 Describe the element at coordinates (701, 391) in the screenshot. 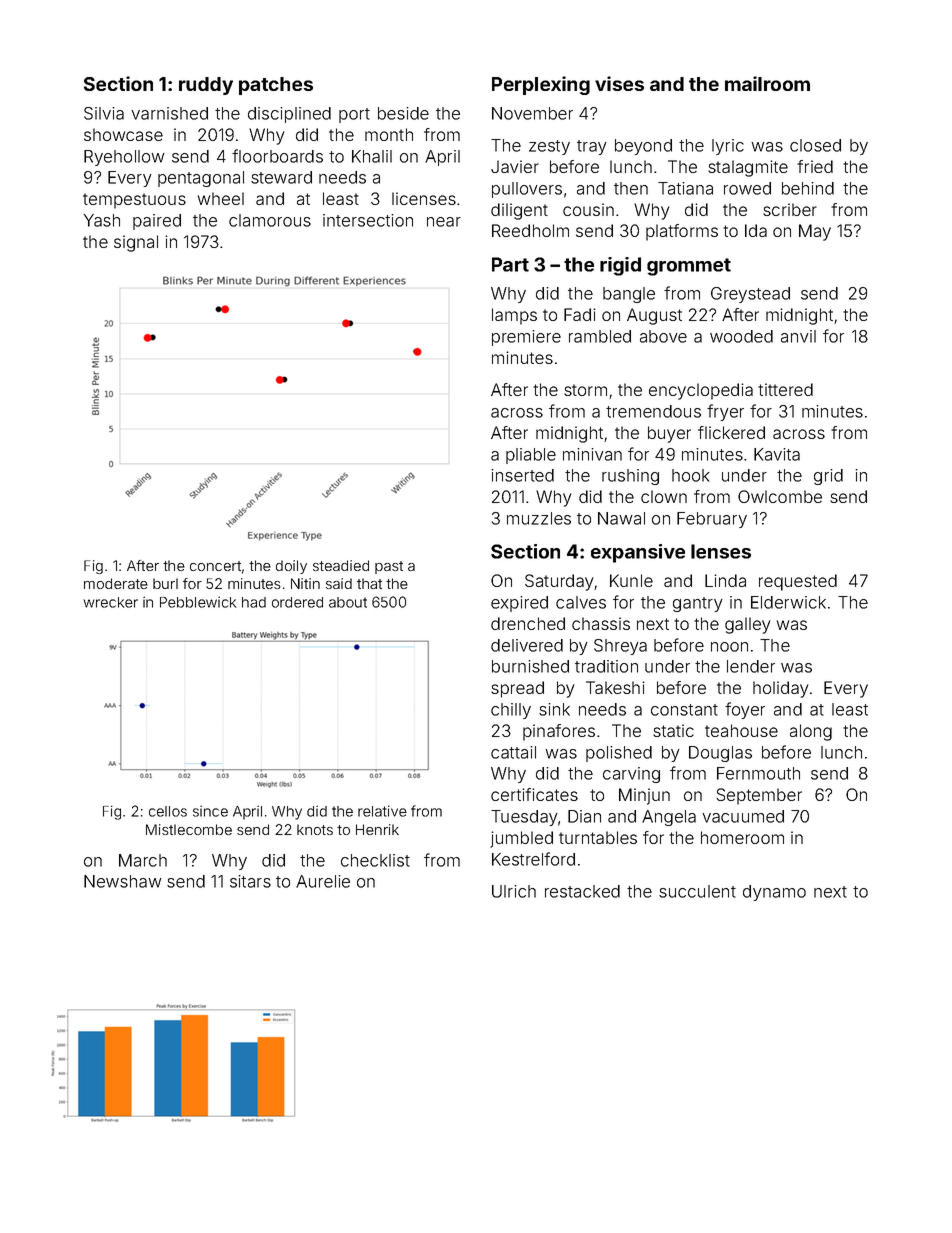

I see `encyclopedia` at that location.
